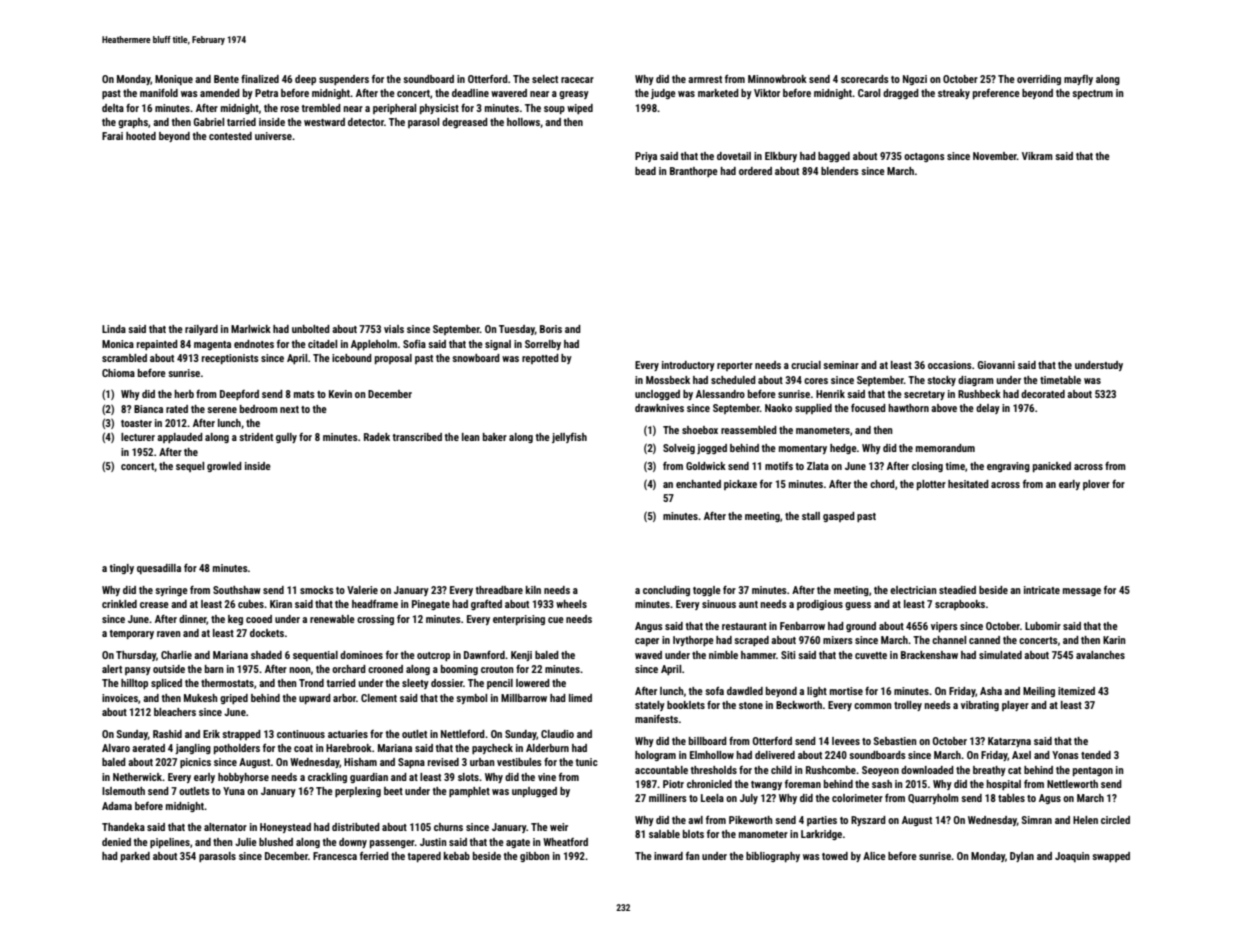 The width and height of the screenshot is (1233, 952). I want to click on bead, so click(645, 171).
